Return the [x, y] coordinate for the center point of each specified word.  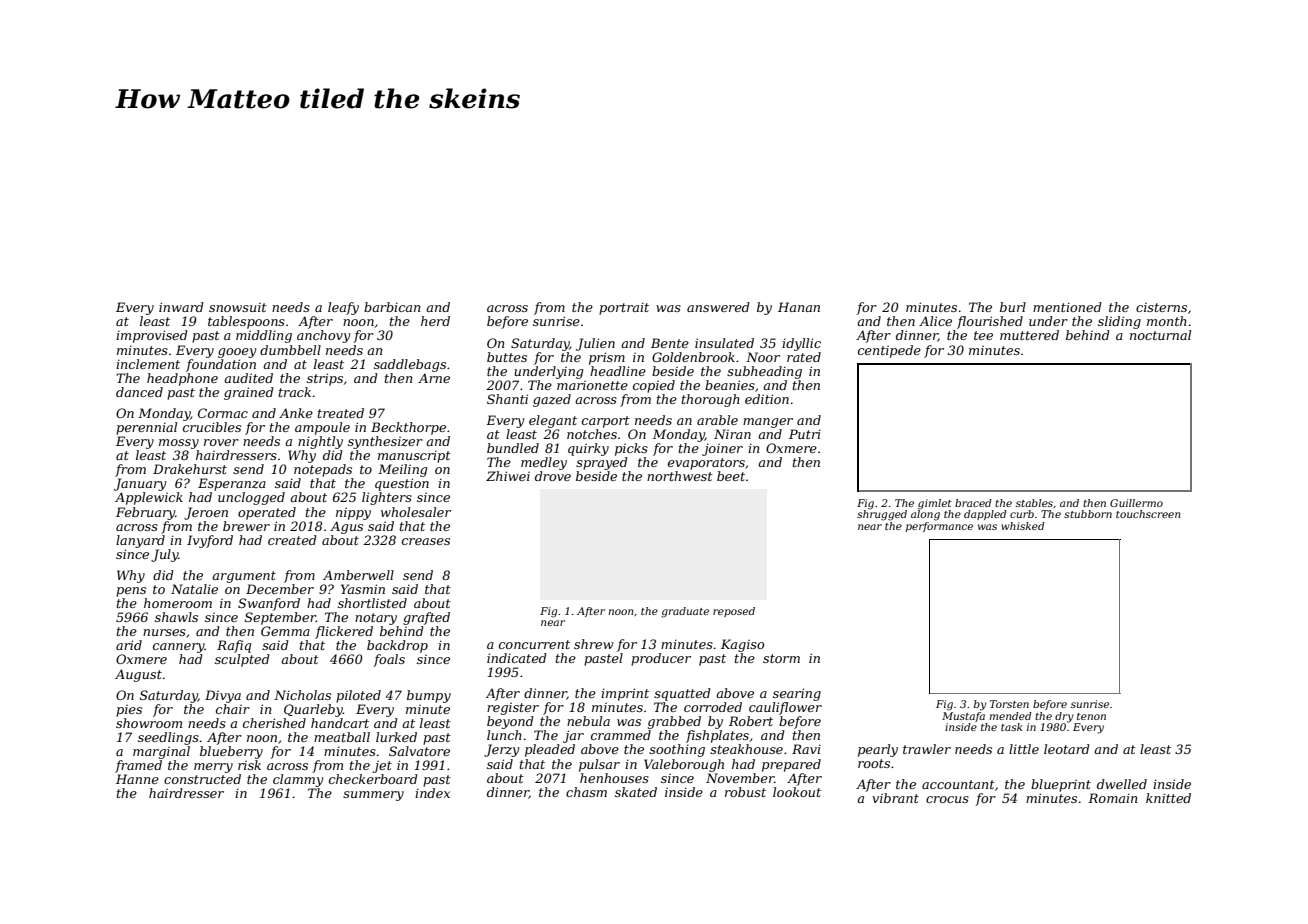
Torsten [1009, 704]
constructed [202, 779]
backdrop [397, 646]
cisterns [1161, 307]
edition [767, 399]
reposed [734, 612]
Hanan [799, 307]
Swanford [269, 604]
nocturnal [1160, 335]
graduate [685, 612]
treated [341, 413]
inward [181, 307]
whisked [1023, 526]
